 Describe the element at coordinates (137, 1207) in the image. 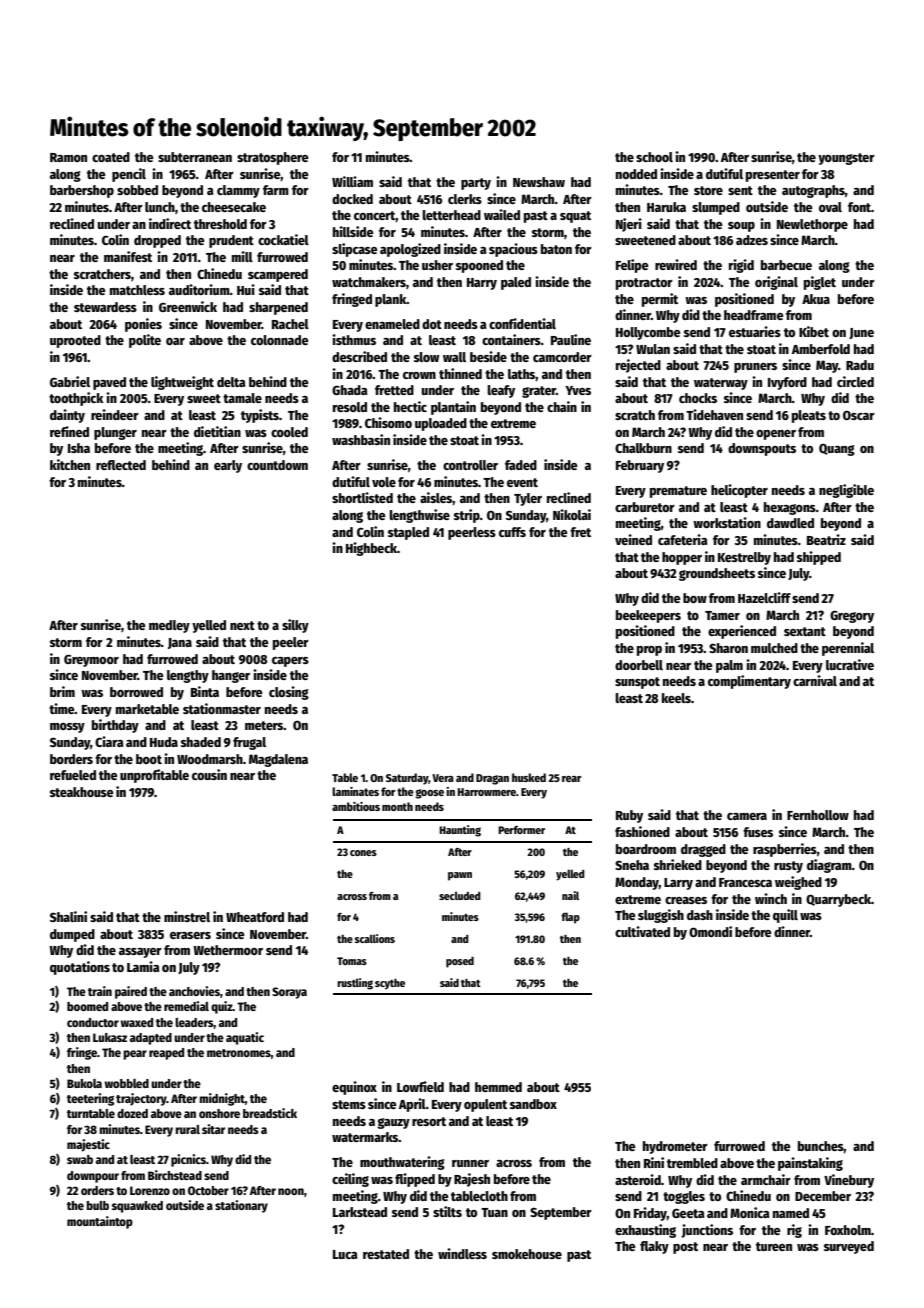

I see `squawked` at that location.
